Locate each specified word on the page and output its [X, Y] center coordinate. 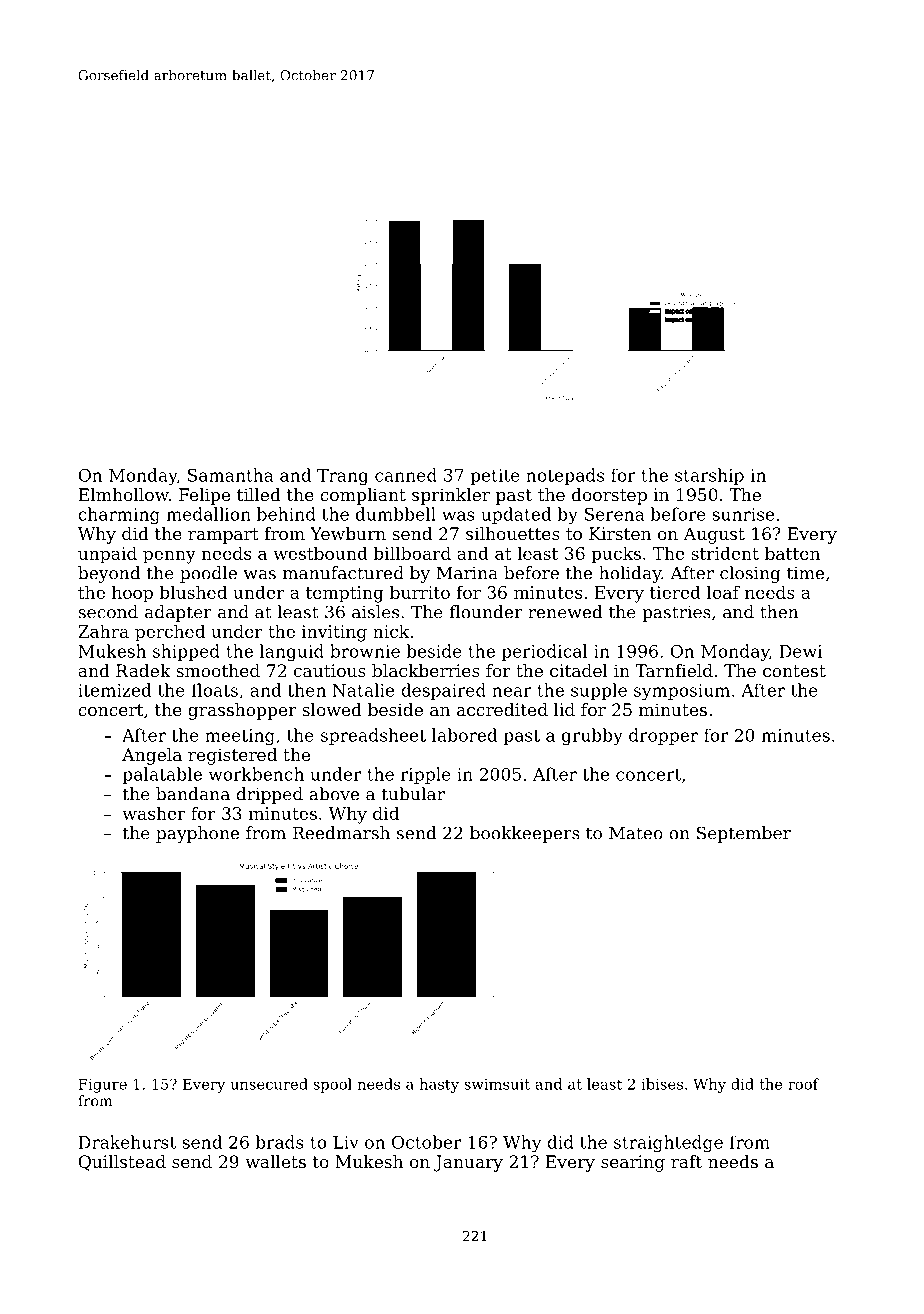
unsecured [269, 1084]
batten [792, 553]
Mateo [636, 833]
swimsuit [497, 1084]
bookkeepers [525, 834]
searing [633, 1163]
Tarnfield [674, 670]
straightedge [668, 1143]
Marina [467, 573]
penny [169, 557]
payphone [197, 834]
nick [391, 631]
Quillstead [122, 1163]
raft [686, 1161]
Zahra [103, 631]
